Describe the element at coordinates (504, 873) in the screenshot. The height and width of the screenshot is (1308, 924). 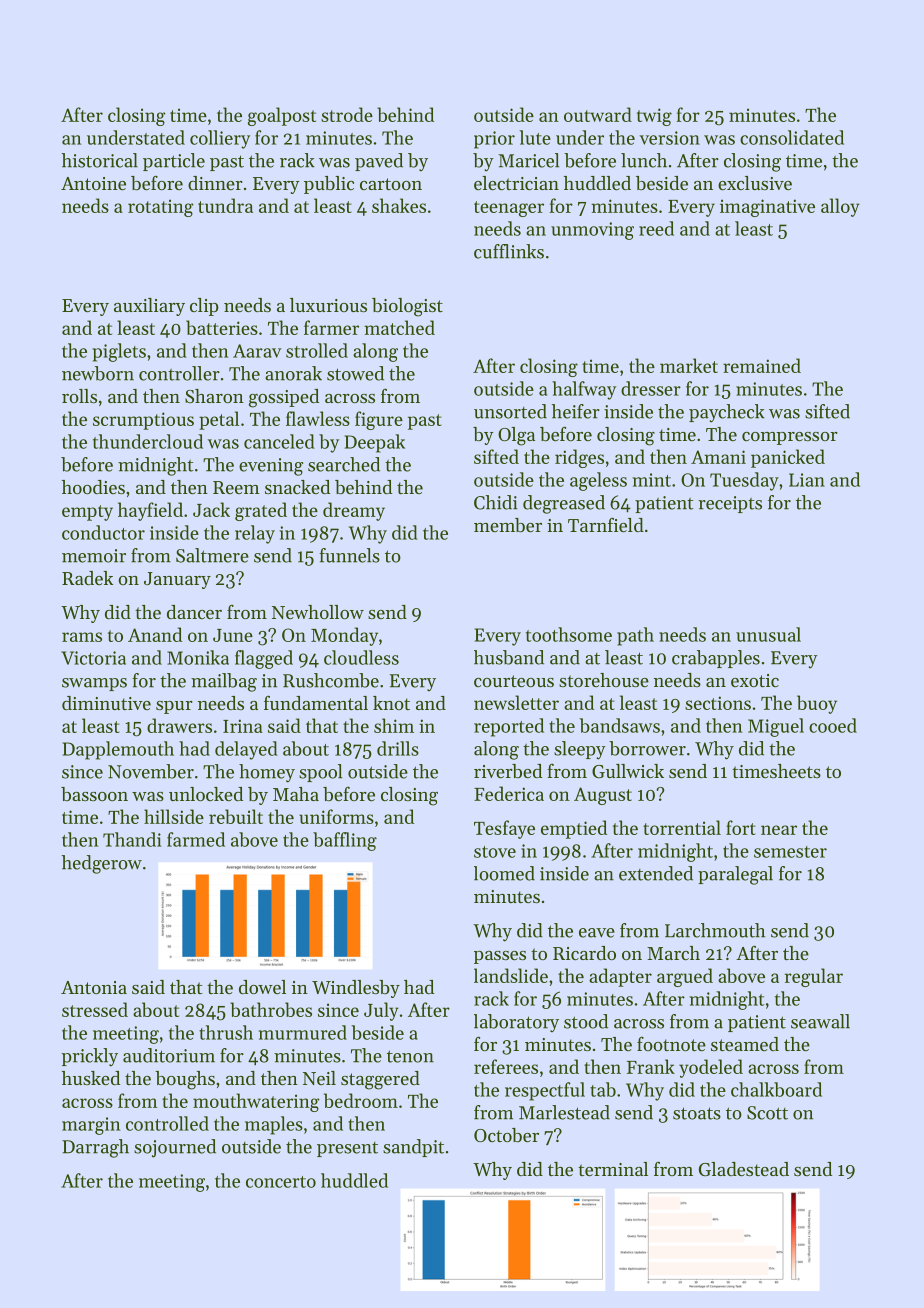
I see `loomed` at that location.
